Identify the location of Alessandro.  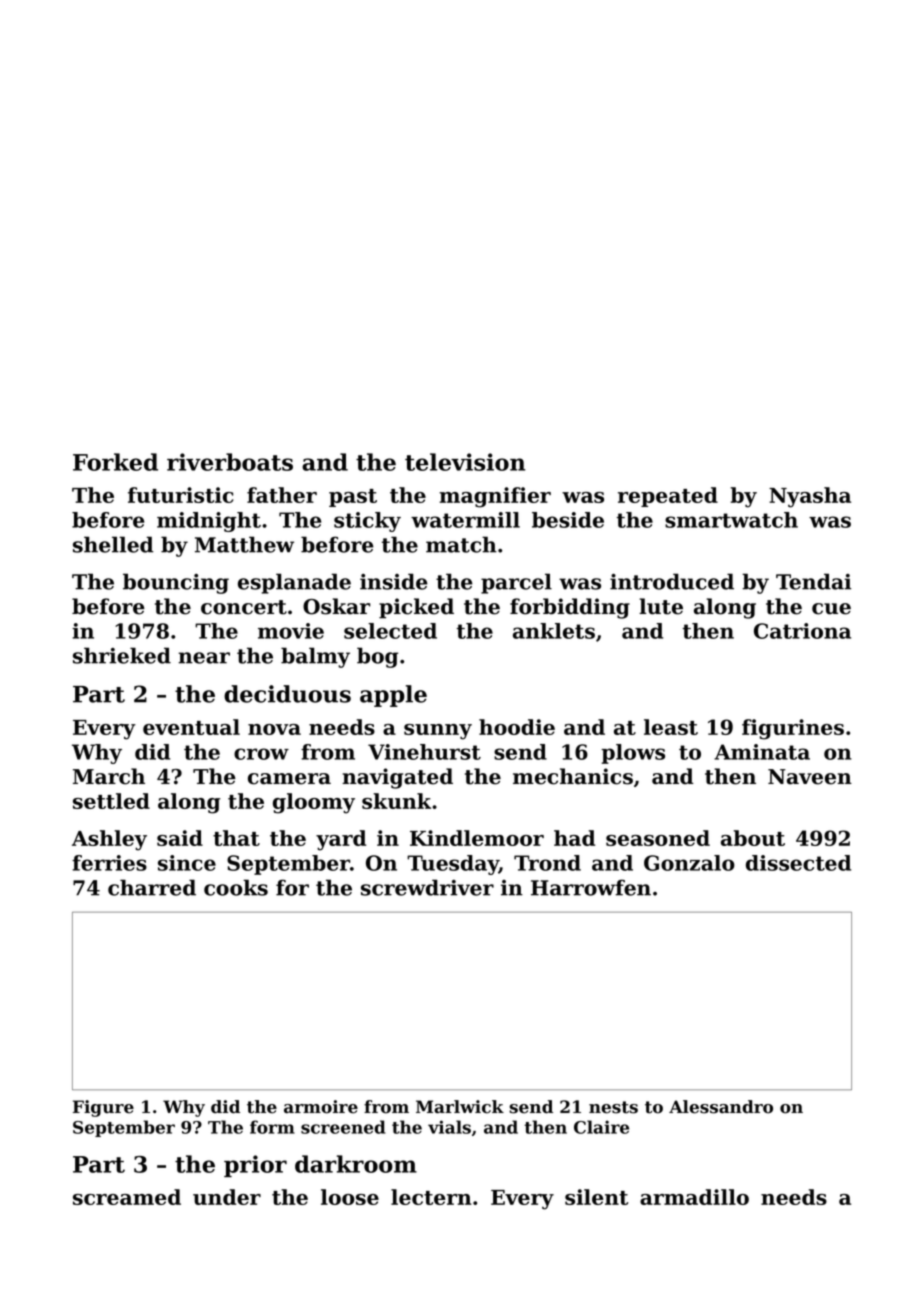
(721, 1107).
